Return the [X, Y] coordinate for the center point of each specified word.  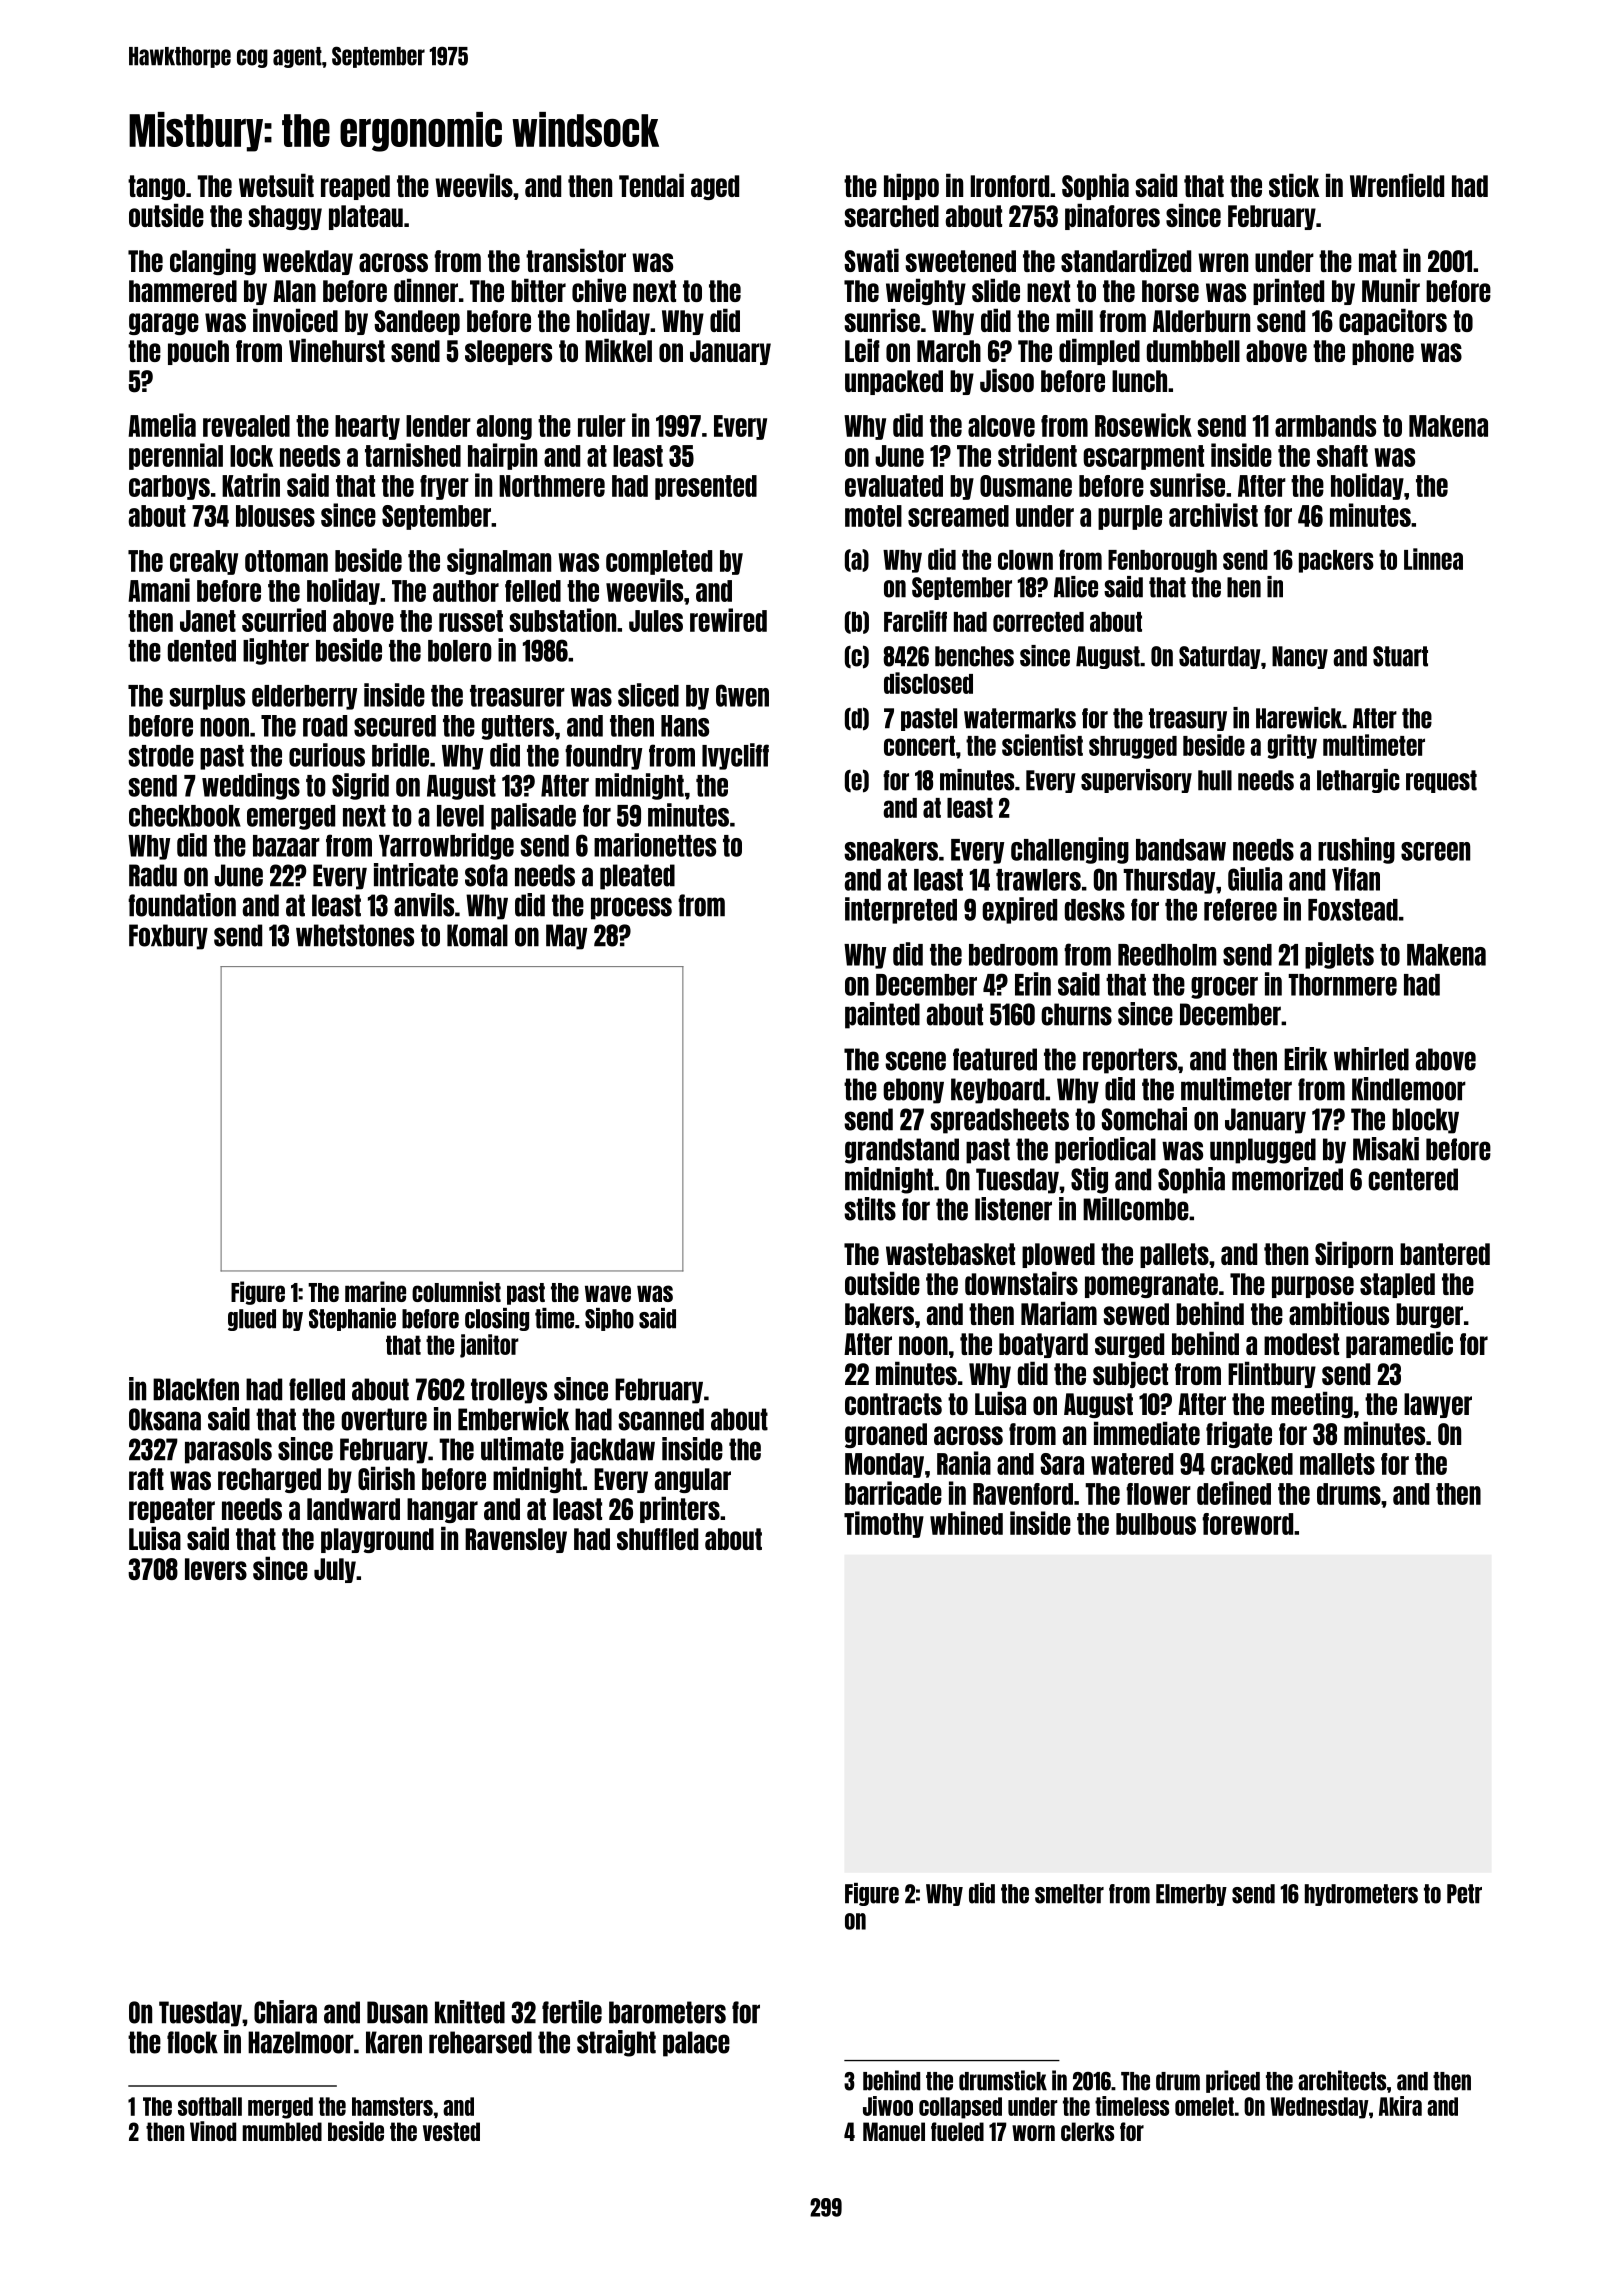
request [1441, 781]
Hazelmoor [301, 2042]
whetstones [355, 935]
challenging [1070, 850]
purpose [1313, 1287]
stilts [870, 1209]
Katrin [251, 485]
